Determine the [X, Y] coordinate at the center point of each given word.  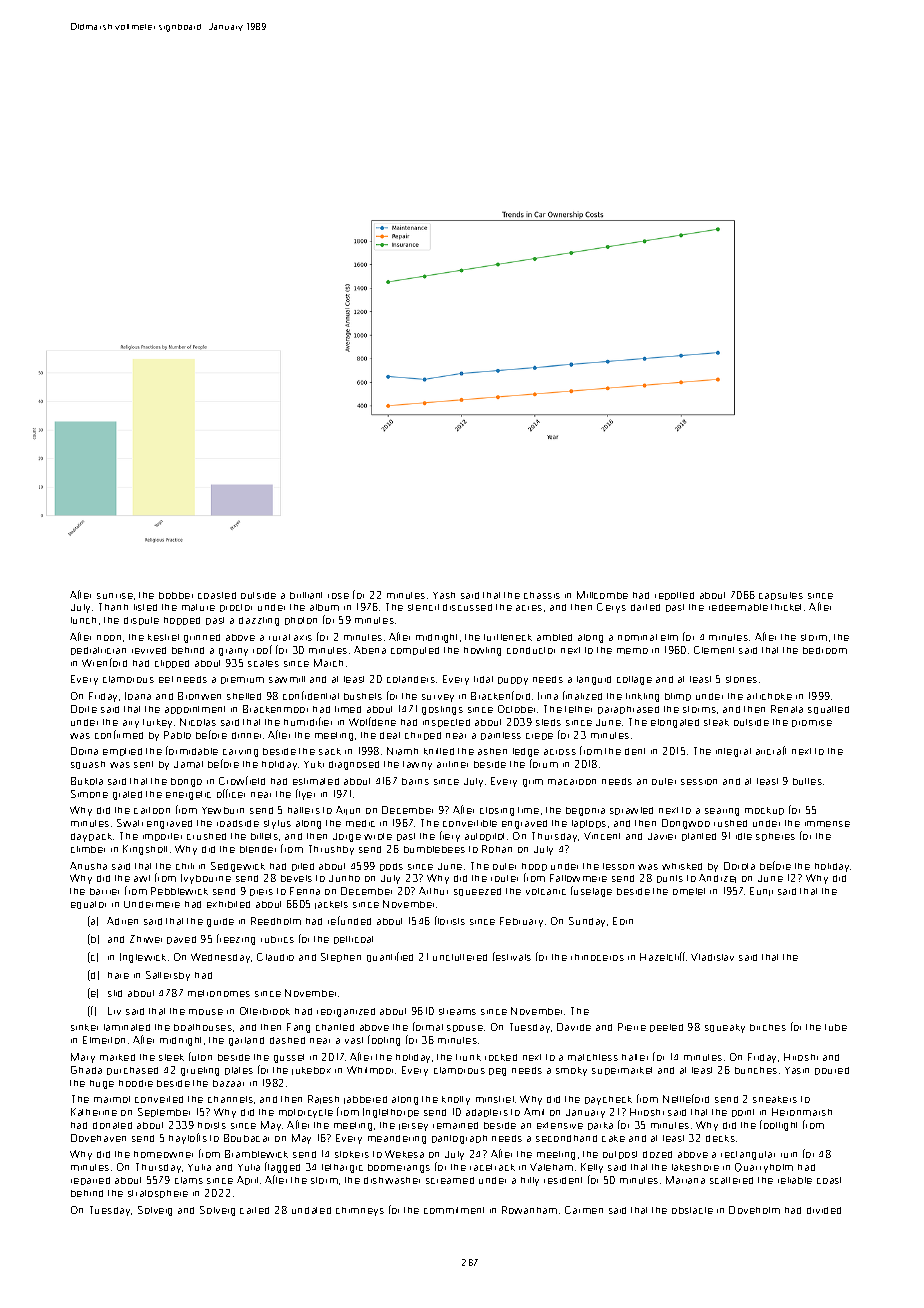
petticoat [353, 940]
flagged [282, 1167]
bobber [176, 595]
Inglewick [143, 958]
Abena [370, 650]
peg [497, 1072]
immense [827, 824]
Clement [714, 650]
